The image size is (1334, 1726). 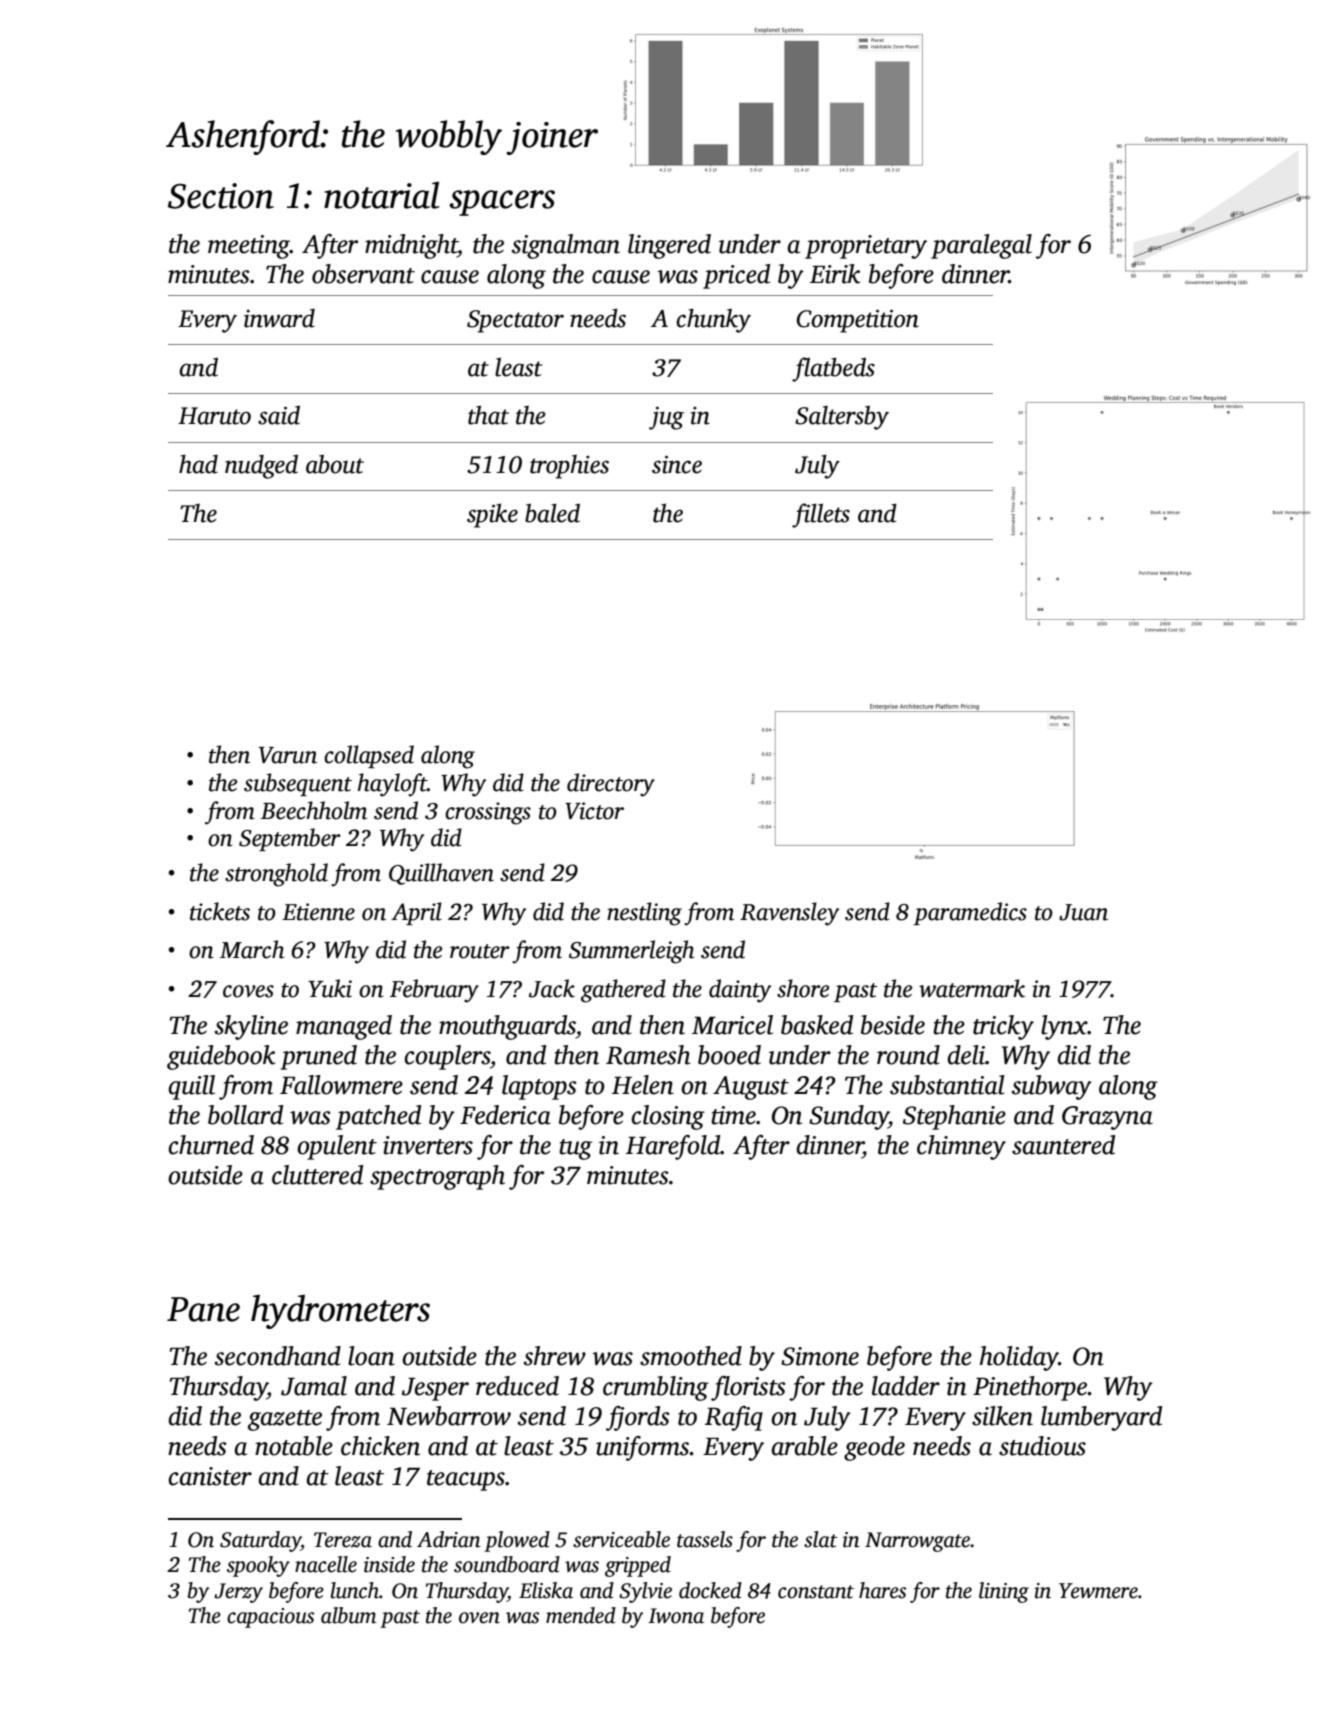 What do you see at coordinates (821, 515) in the screenshot?
I see `fillets` at bounding box center [821, 515].
